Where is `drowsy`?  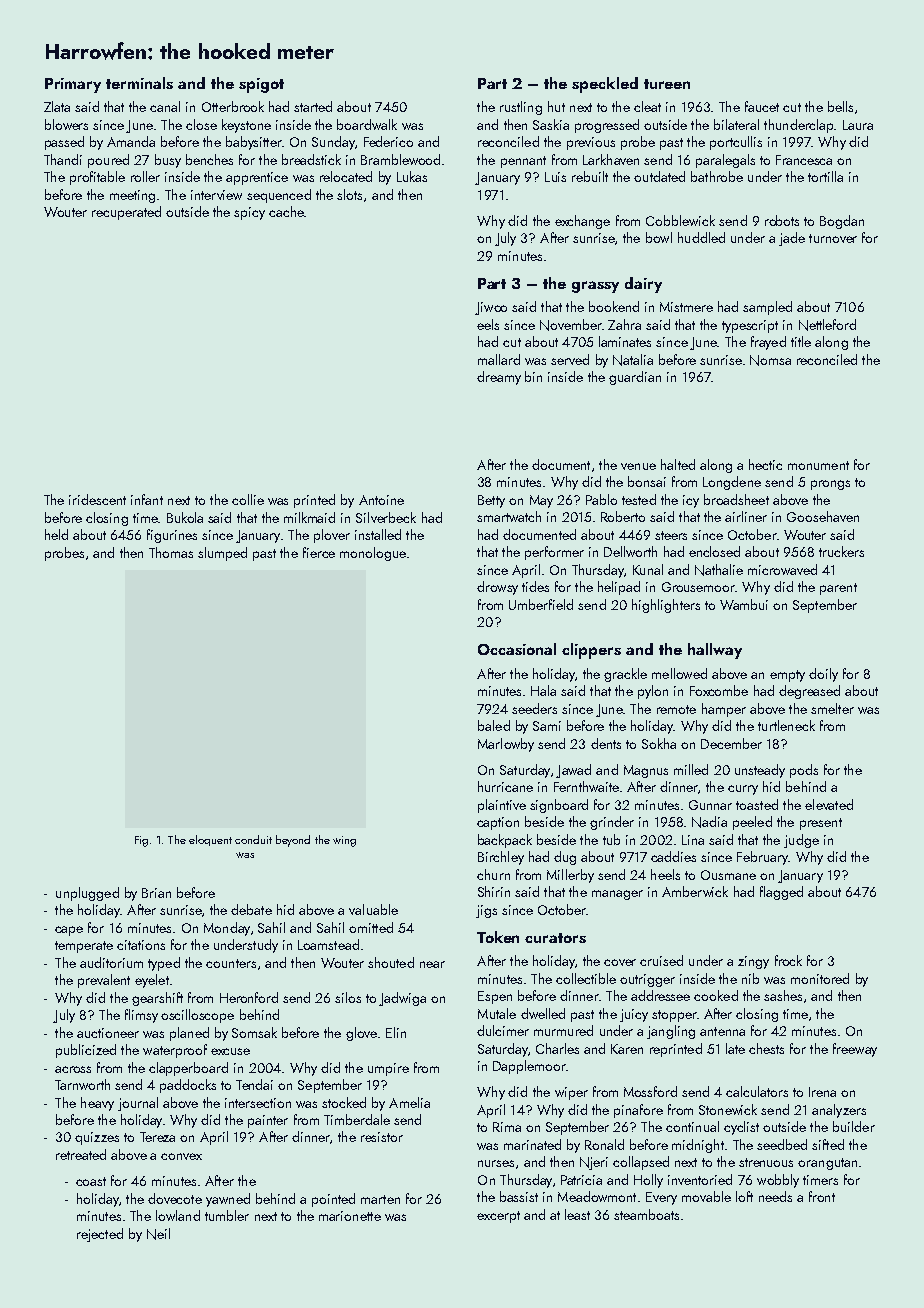
drowsy is located at coordinates (497, 588).
